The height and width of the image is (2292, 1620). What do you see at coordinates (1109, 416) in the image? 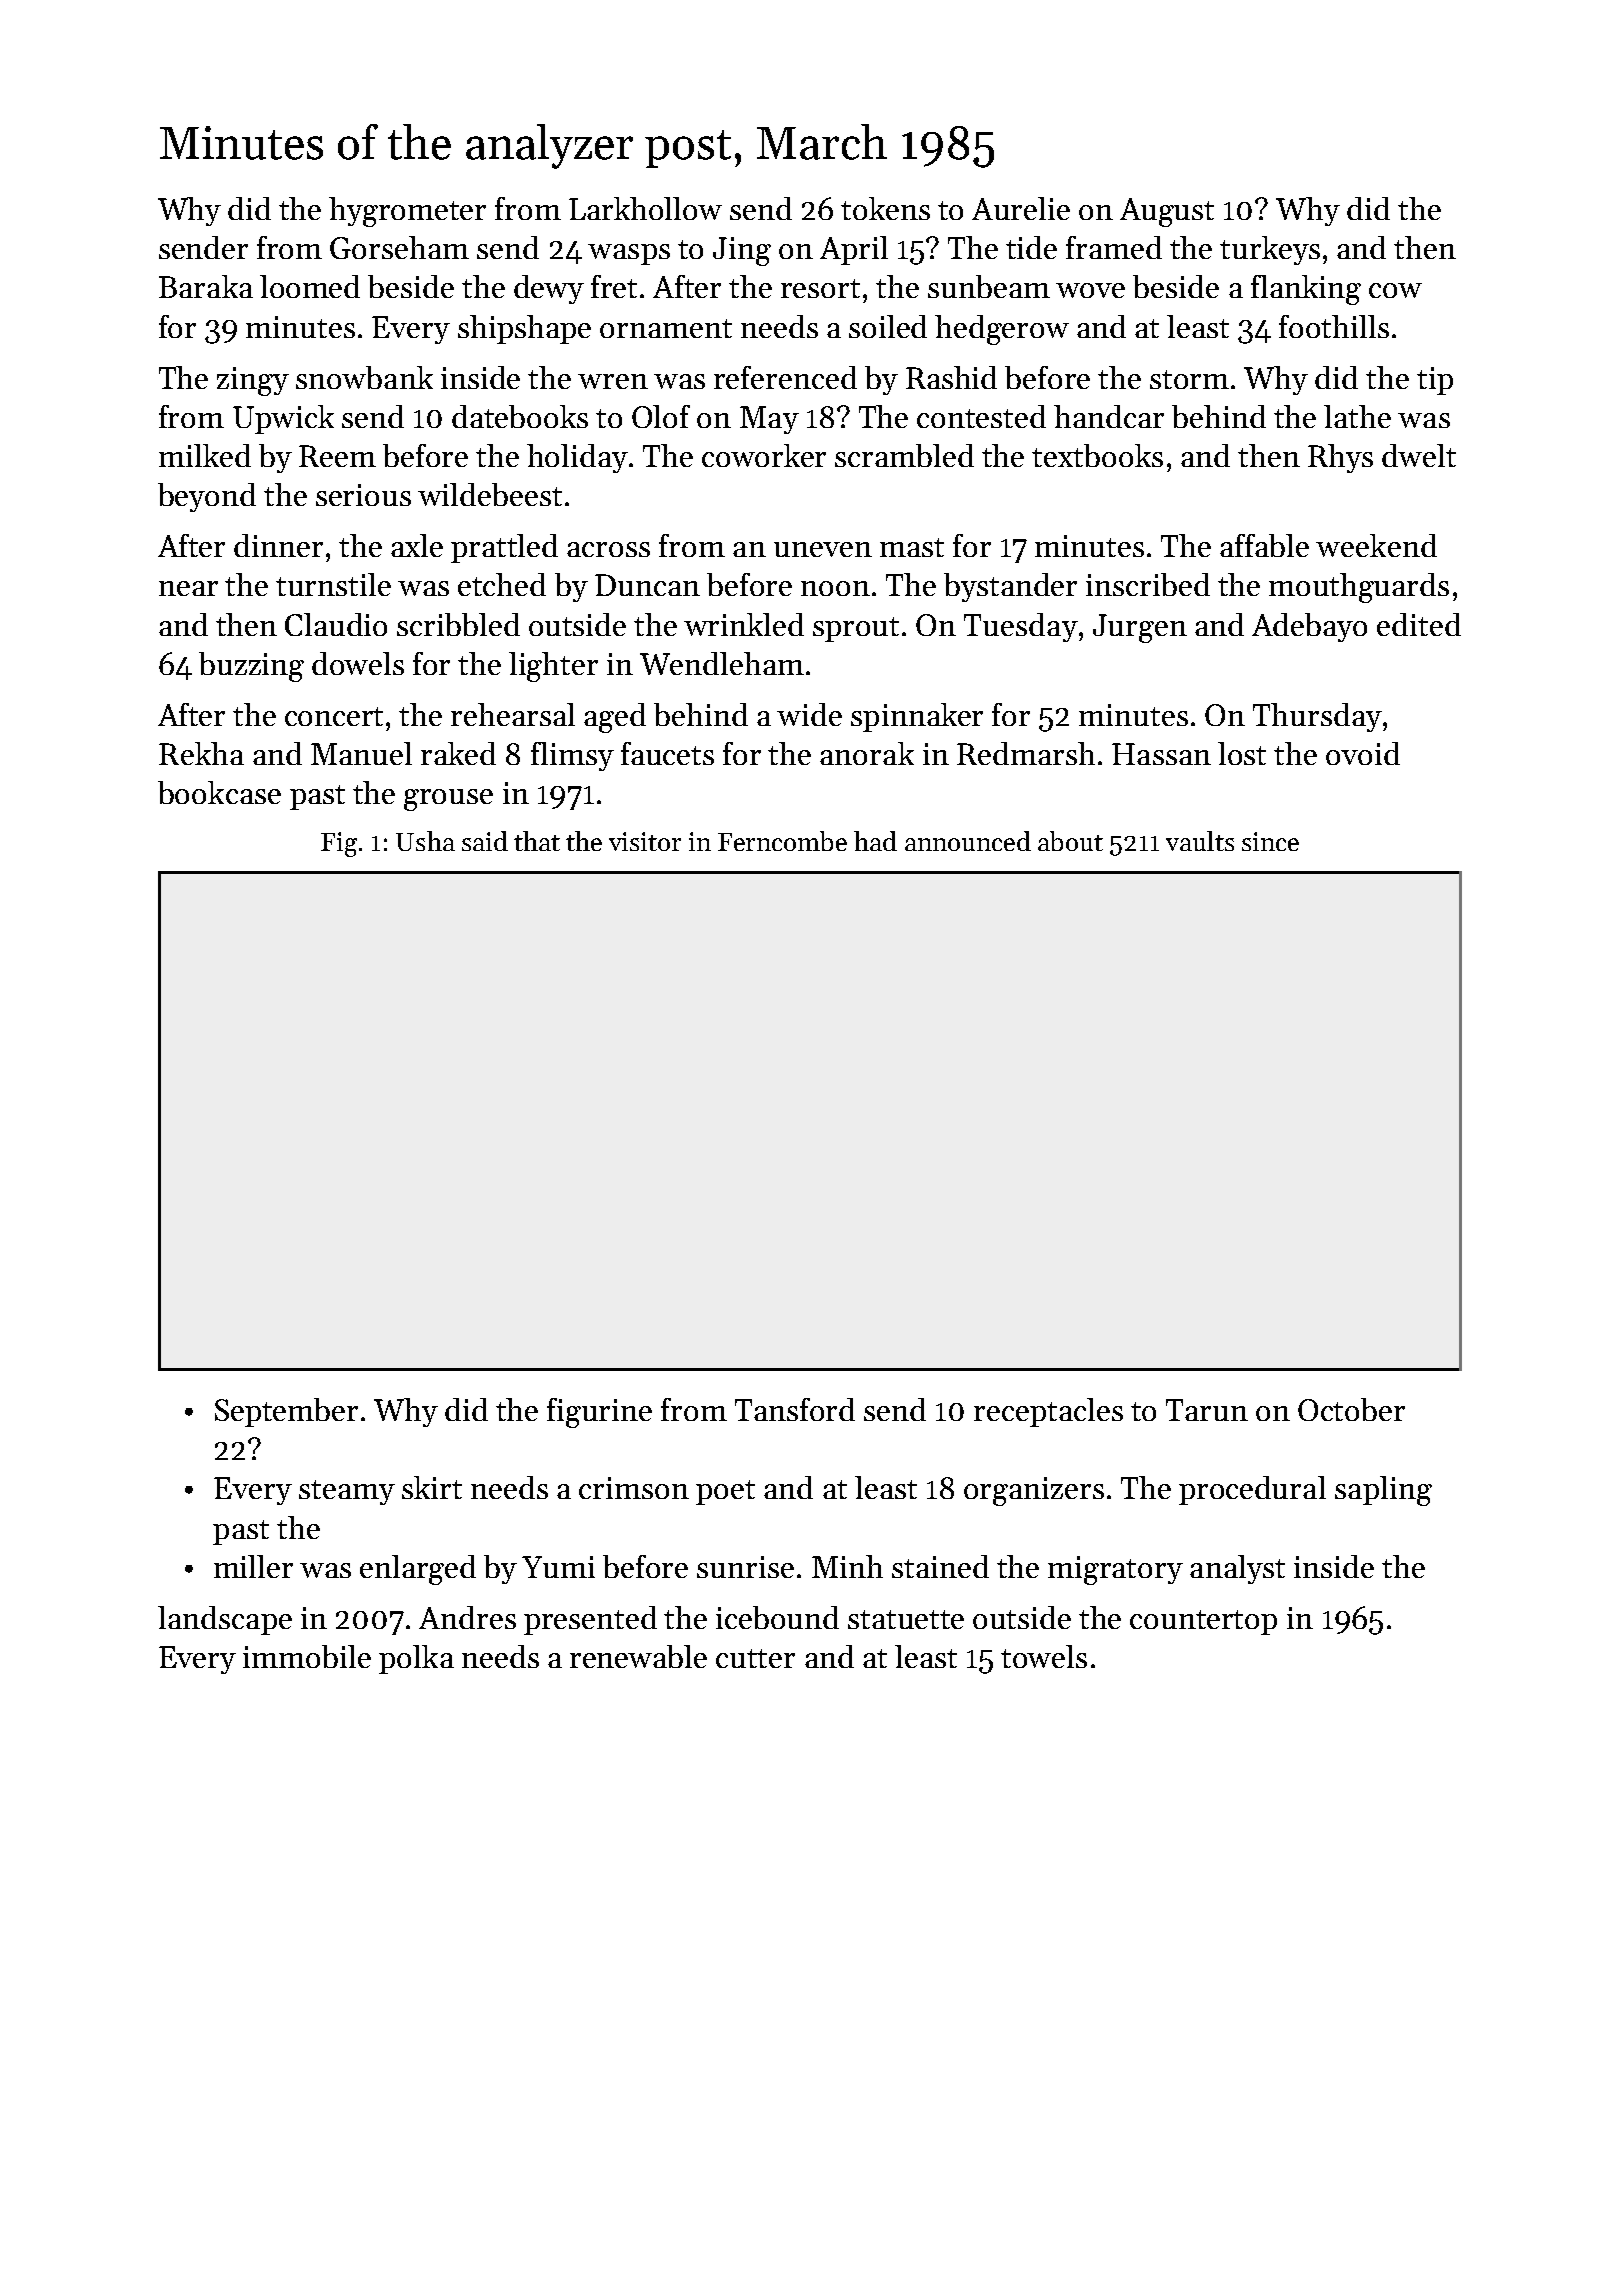
I see `handcar` at bounding box center [1109, 416].
